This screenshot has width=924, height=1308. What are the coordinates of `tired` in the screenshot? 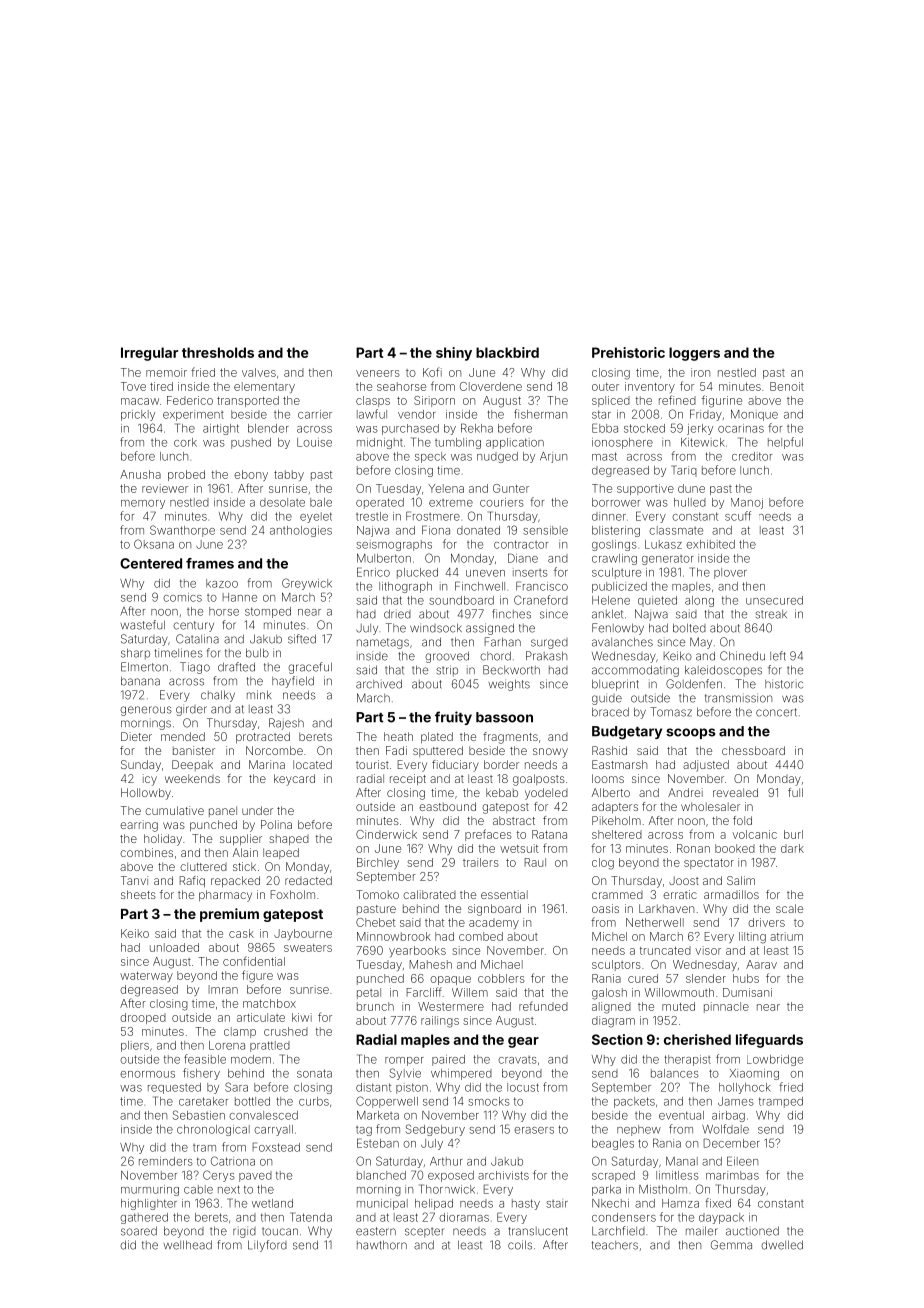 It's located at (161, 386).
